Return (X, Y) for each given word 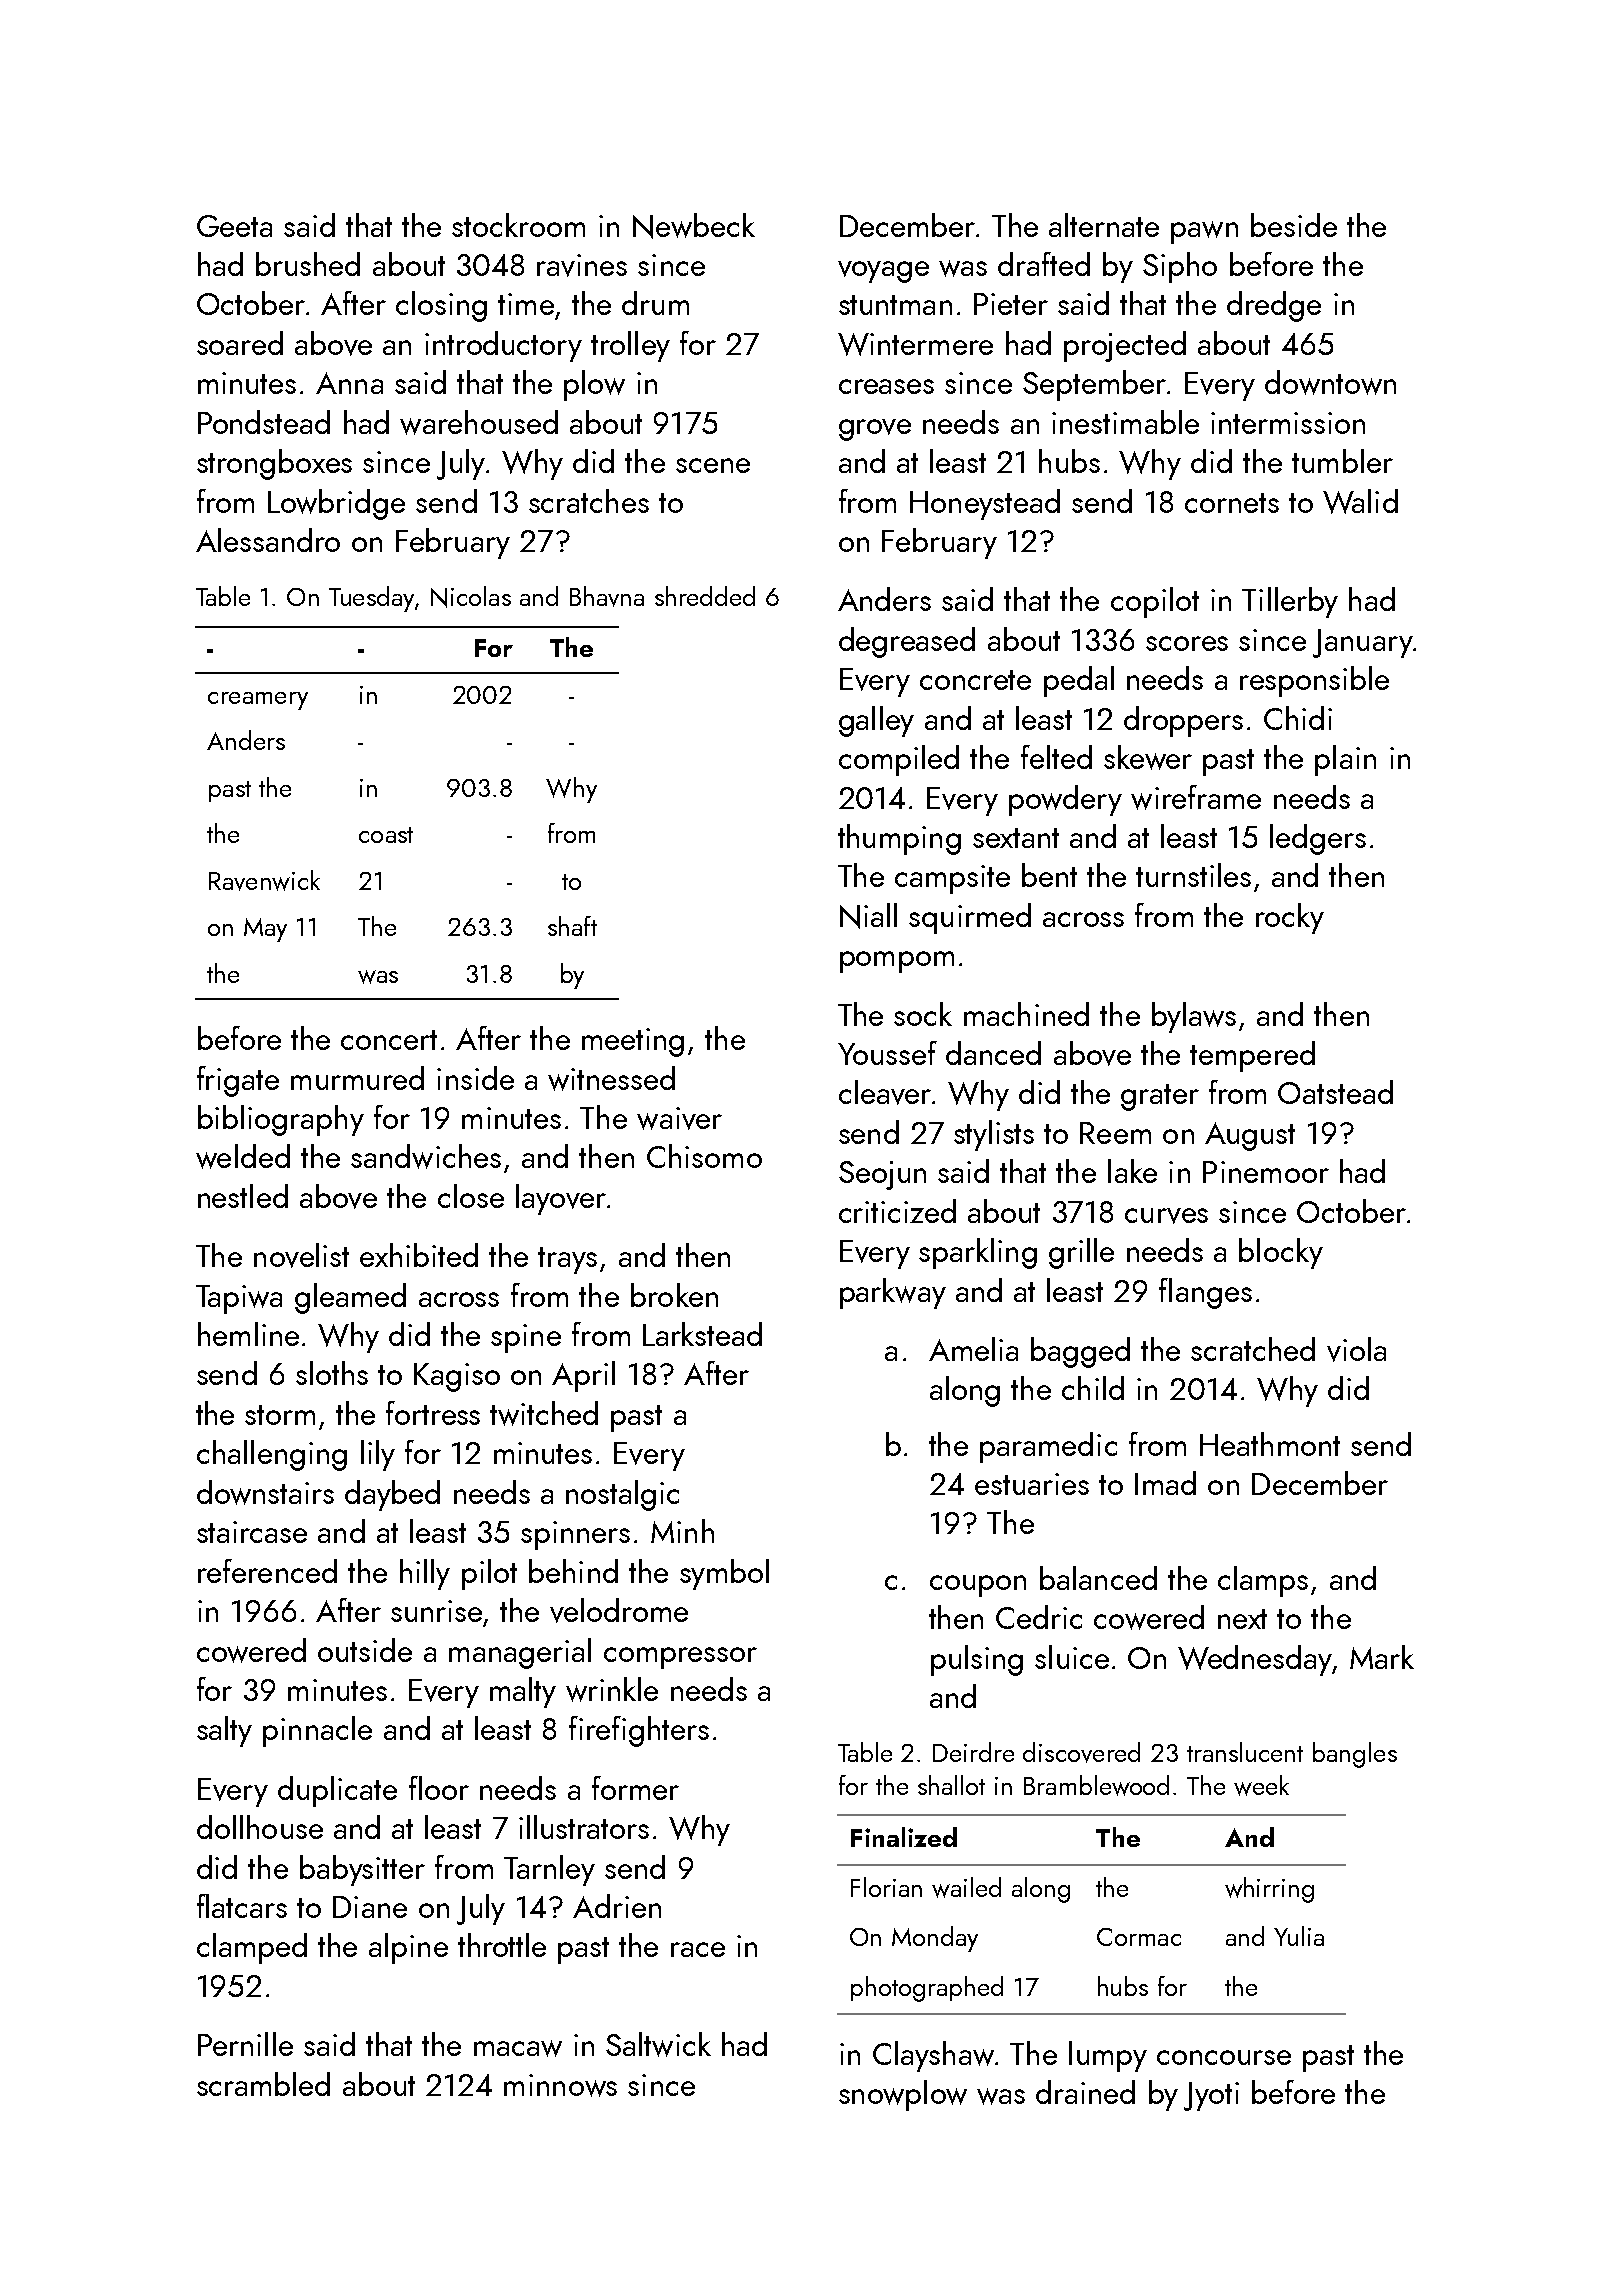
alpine (408, 1948)
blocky (1281, 1253)
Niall (868, 916)
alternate (1104, 225)
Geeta (234, 226)
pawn (1204, 232)
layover (561, 1199)
